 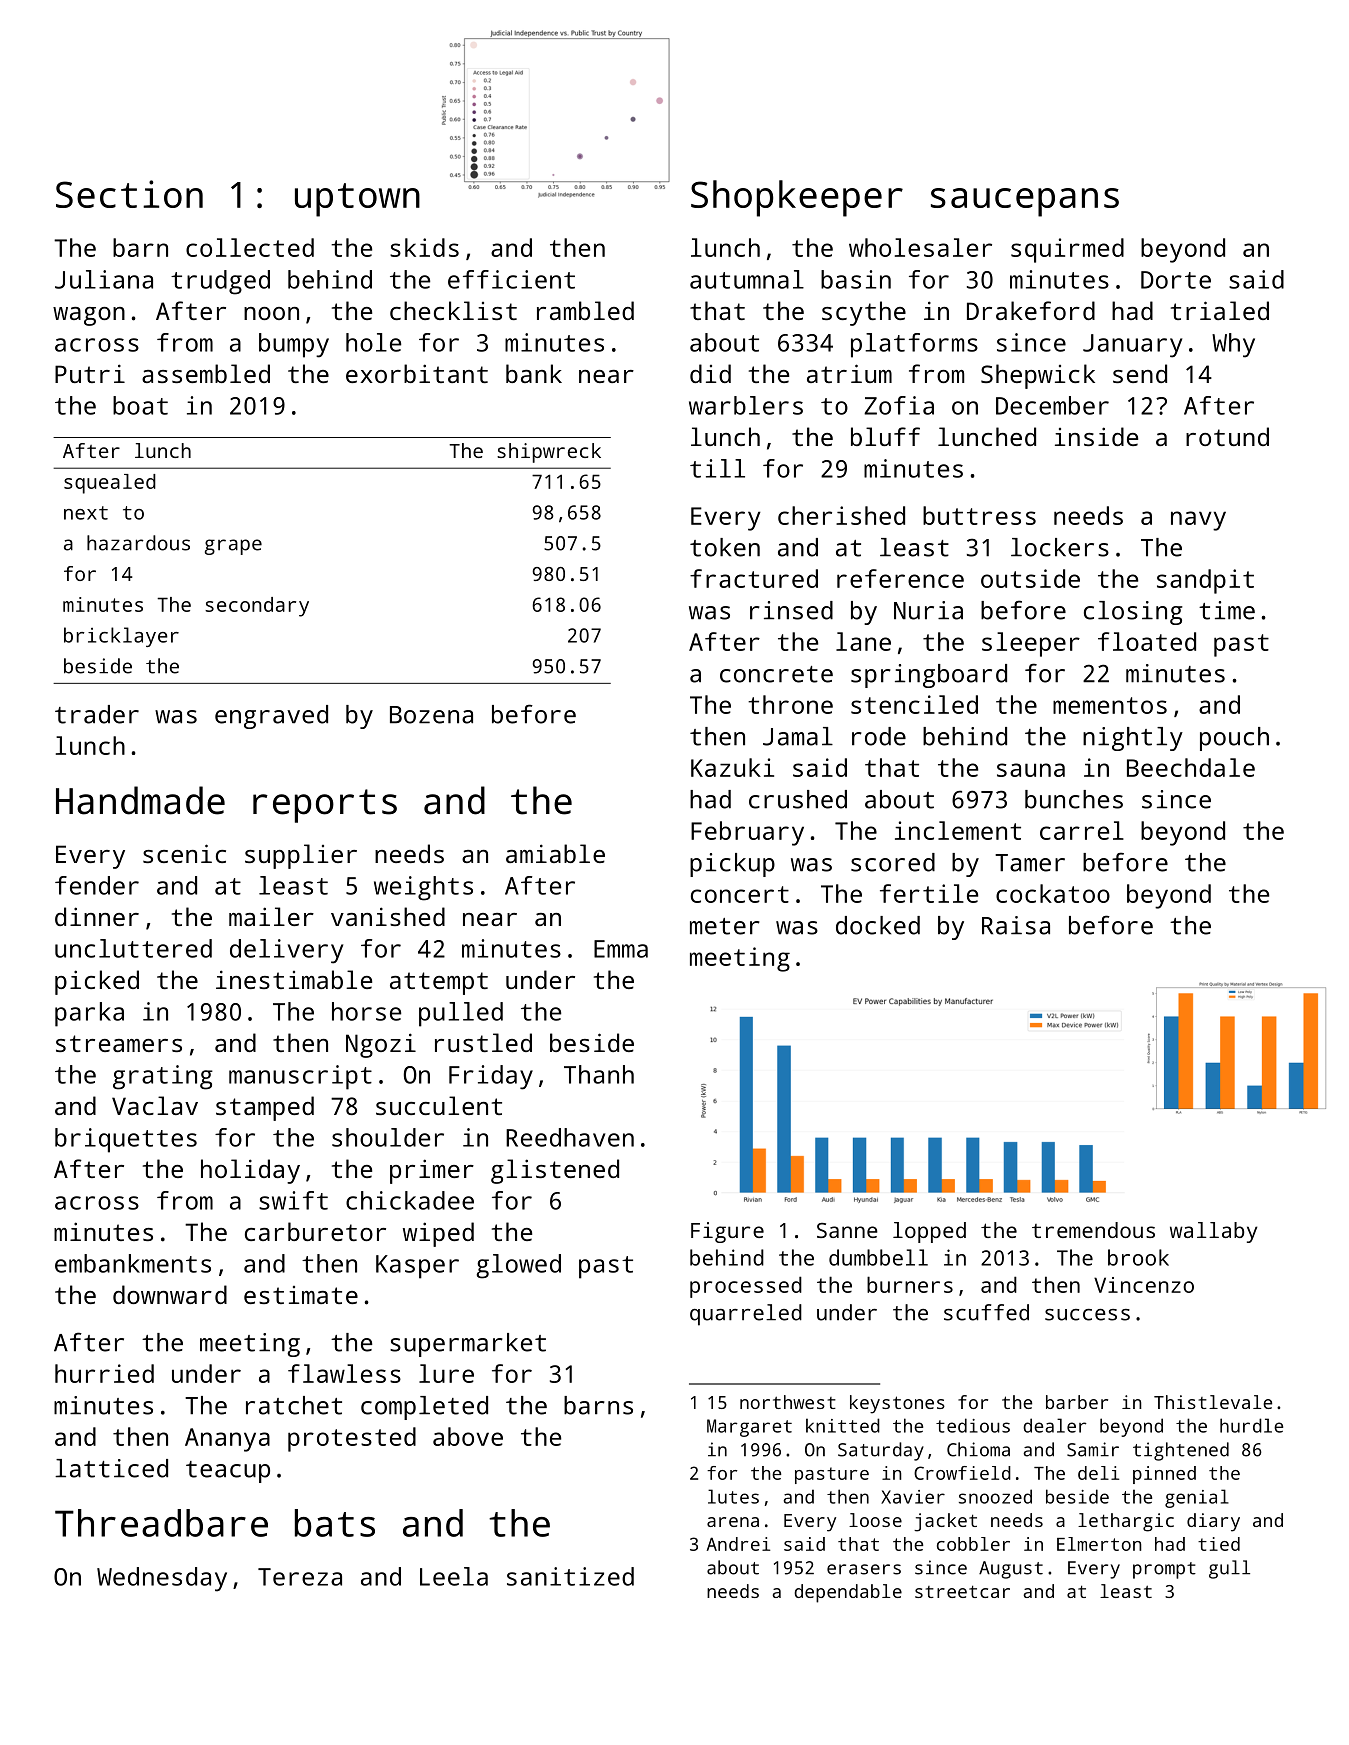 I want to click on concert, so click(x=740, y=894).
